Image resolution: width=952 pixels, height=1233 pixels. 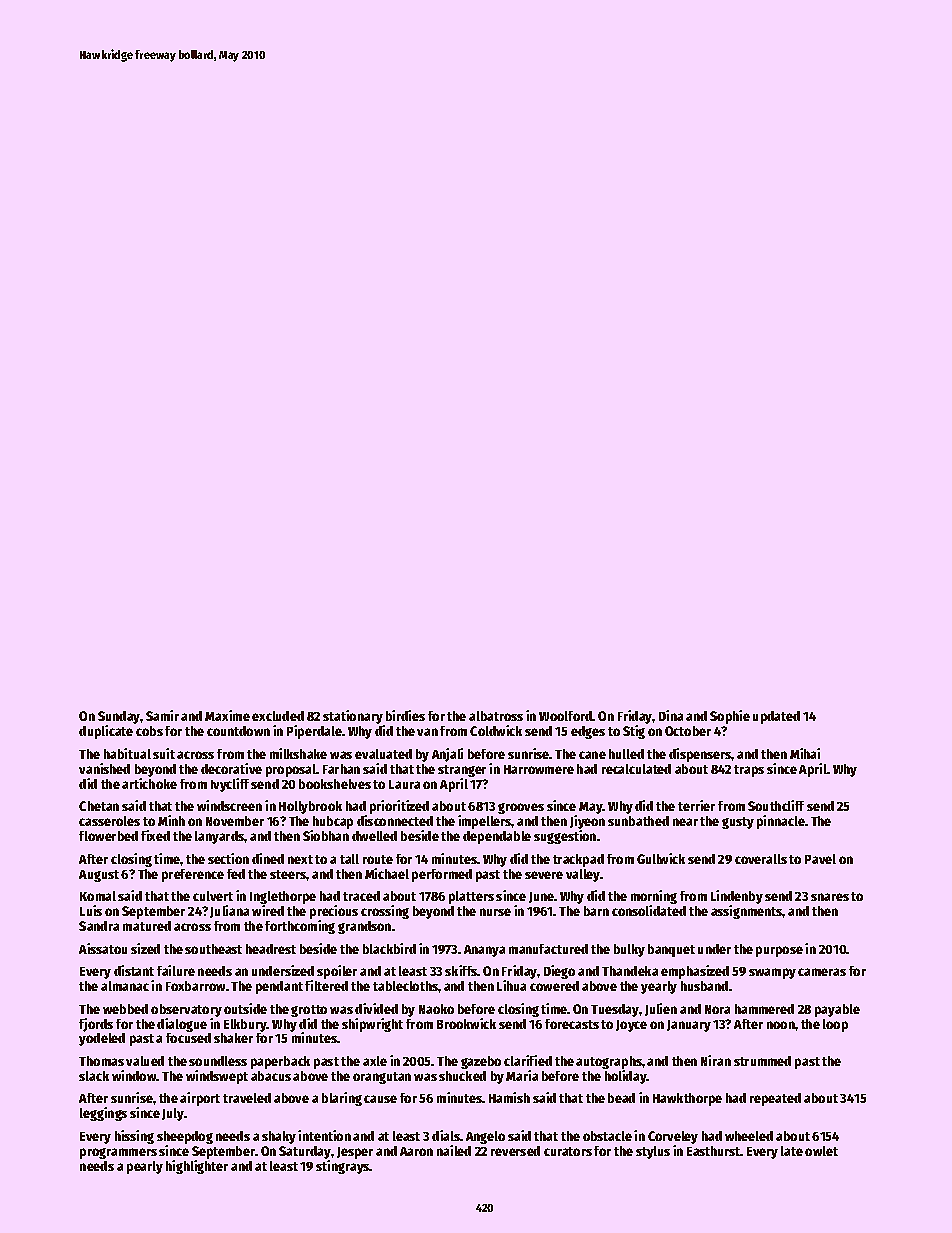 I want to click on July, so click(x=173, y=1114).
